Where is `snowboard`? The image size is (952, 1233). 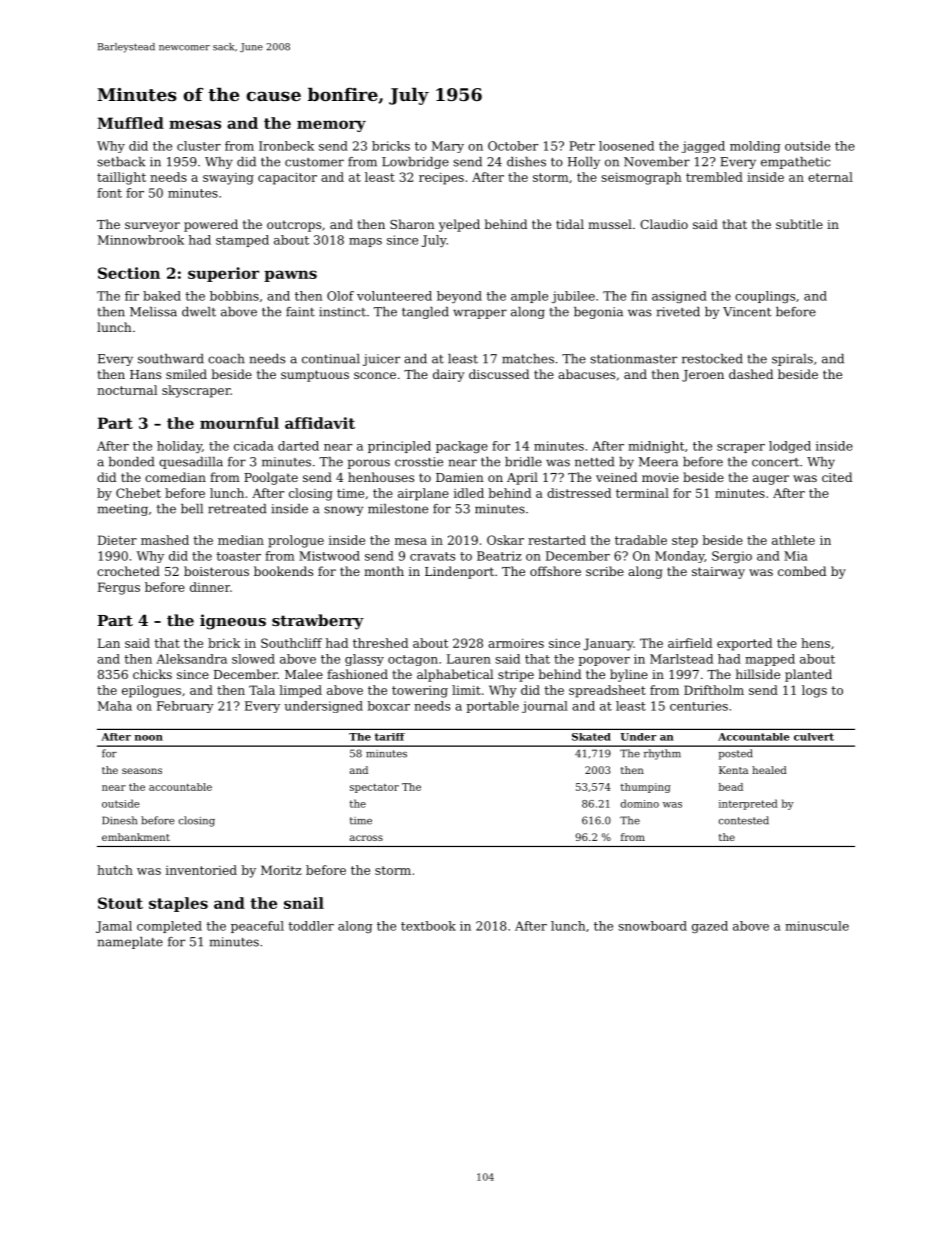 snowboard is located at coordinates (652, 926).
